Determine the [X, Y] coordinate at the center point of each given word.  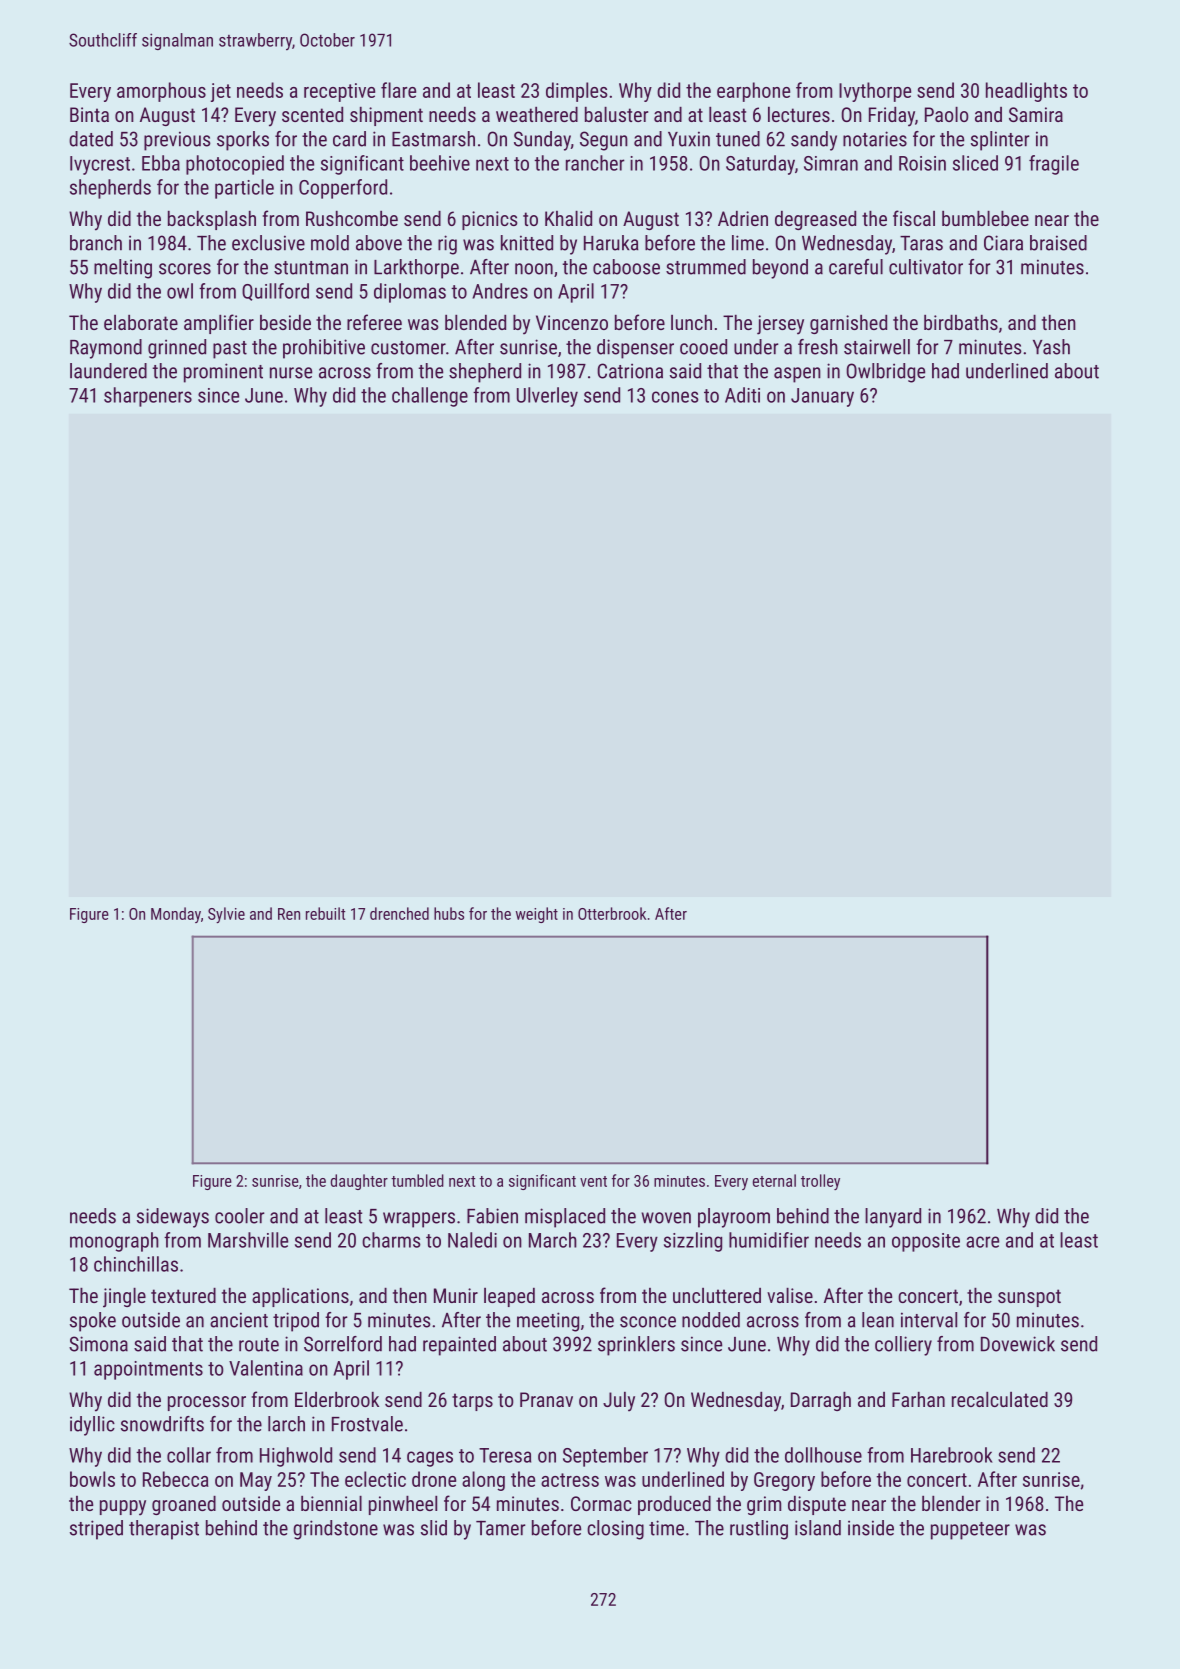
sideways [173, 1218]
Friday [892, 117]
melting [123, 269]
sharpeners [148, 397]
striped [96, 1530]
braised [1058, 243]
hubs [449, 913]
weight [537, 915]
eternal [774, 1180]
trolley [820, 1182]
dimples [576, 92]
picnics [489, 220]
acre [982, 1242]
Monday [176, 915]
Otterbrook [612, 913]
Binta [89, 114]
